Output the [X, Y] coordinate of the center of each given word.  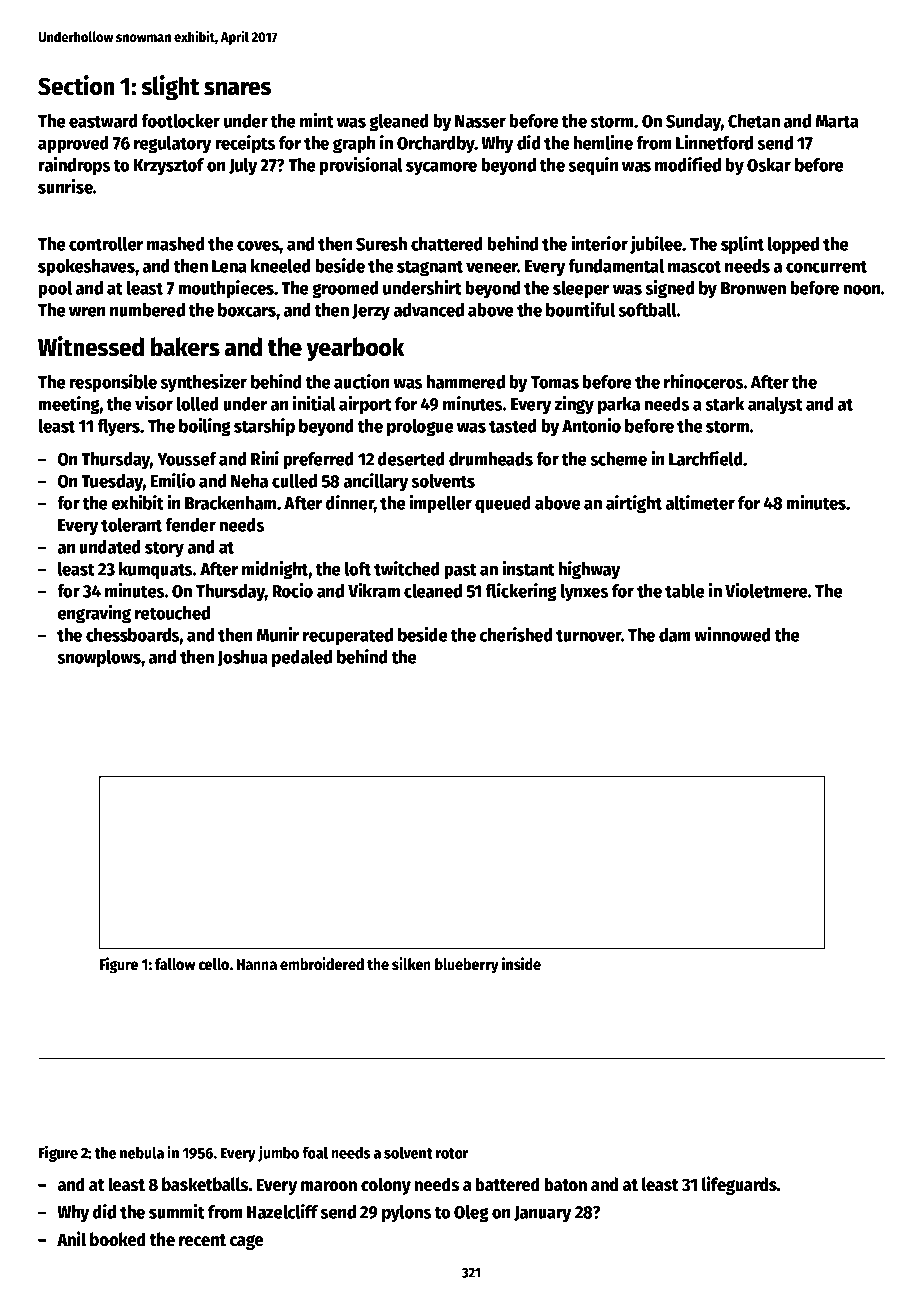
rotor [452, 1153]
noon [862, 289]
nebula [142, 1152]
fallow [175, 964]
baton [566, 1184]
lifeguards [739, 1185]
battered [508, 1184]
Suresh [381, 244]
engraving [94, 614]
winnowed [732, 634]
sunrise [65, 186]
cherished [516, 634]
